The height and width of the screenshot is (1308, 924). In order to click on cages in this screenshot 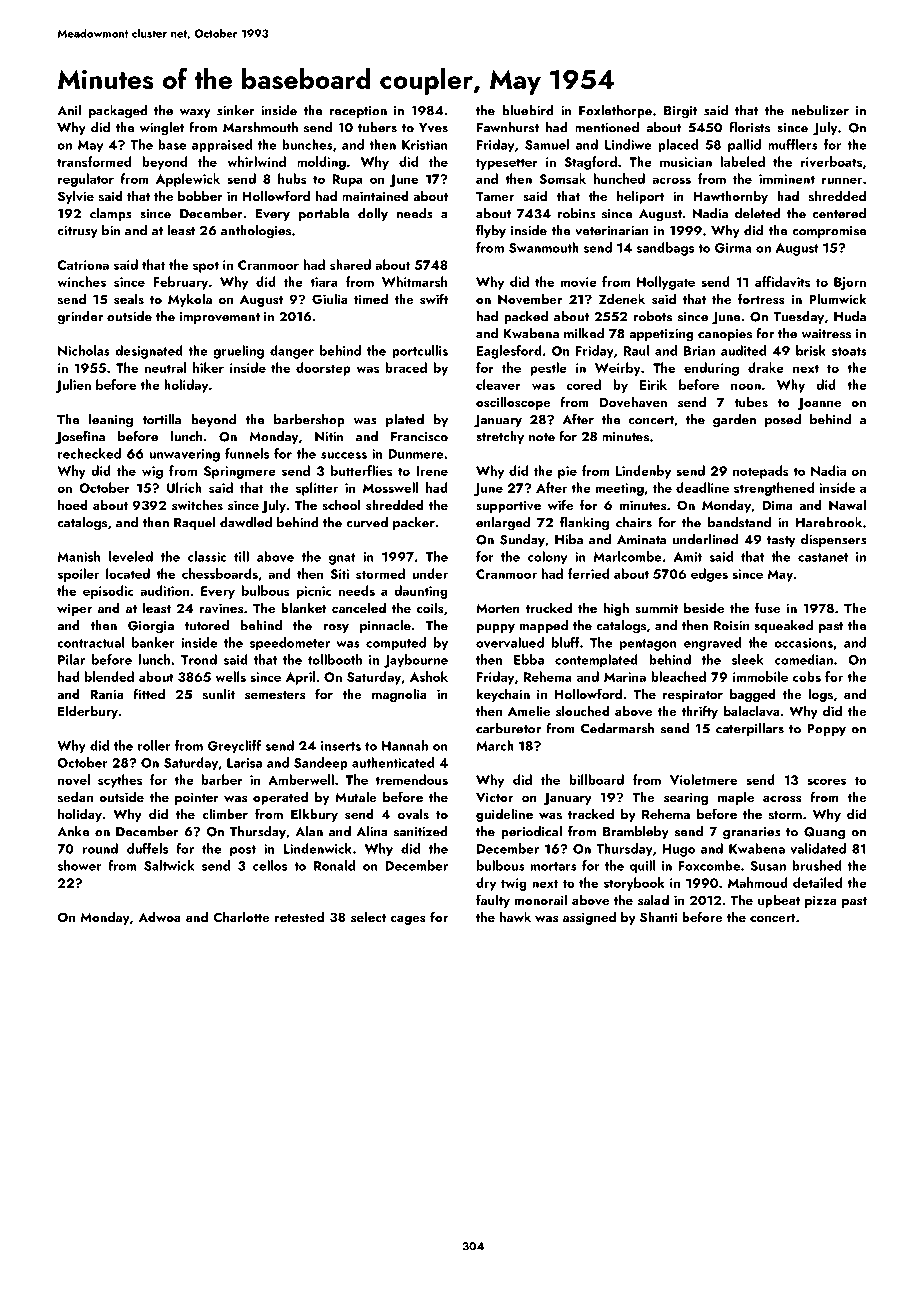, I will do `click(408, 920)`.
